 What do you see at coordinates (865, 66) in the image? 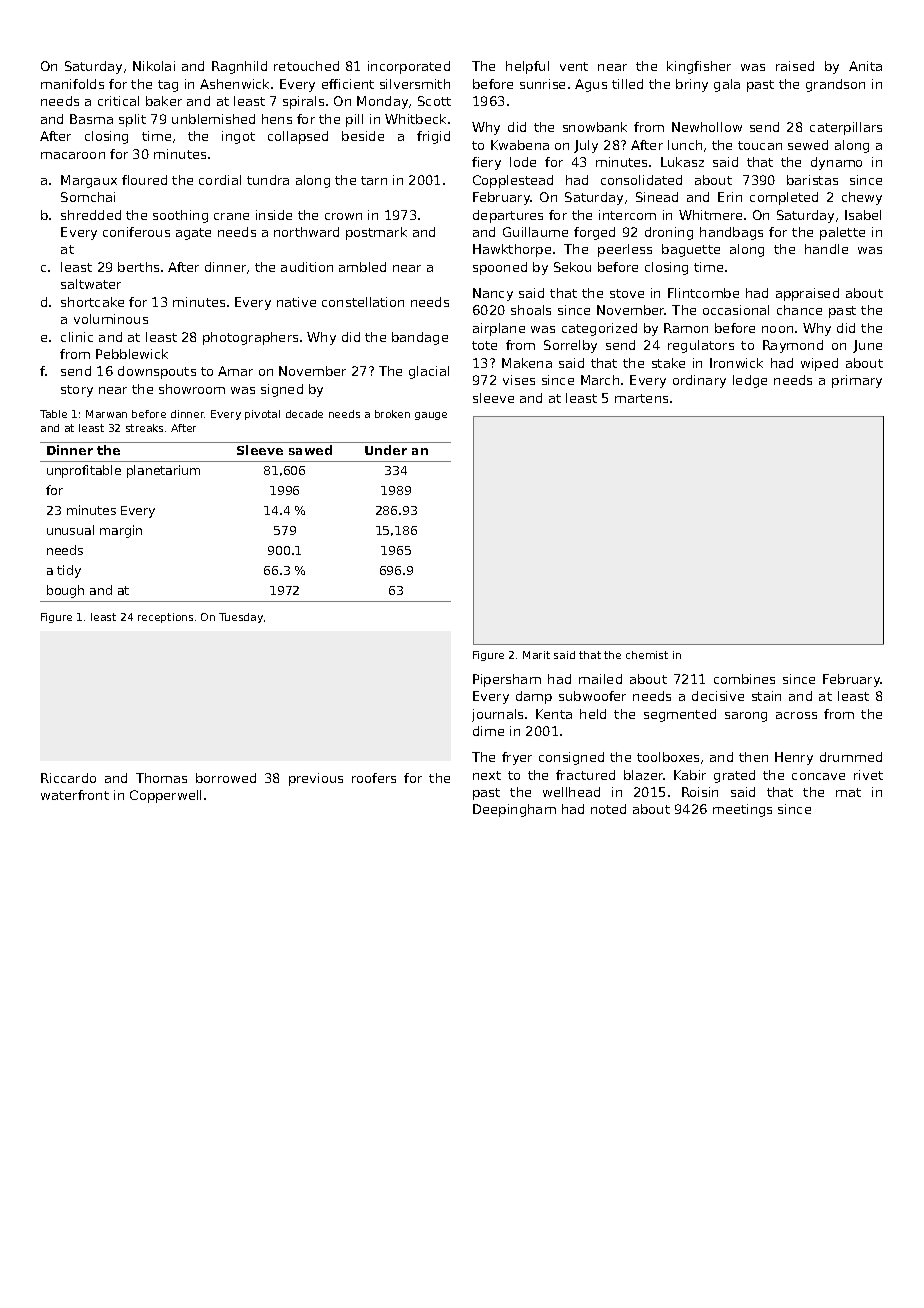
I see `Anita` at bounding box center [865, 66].
